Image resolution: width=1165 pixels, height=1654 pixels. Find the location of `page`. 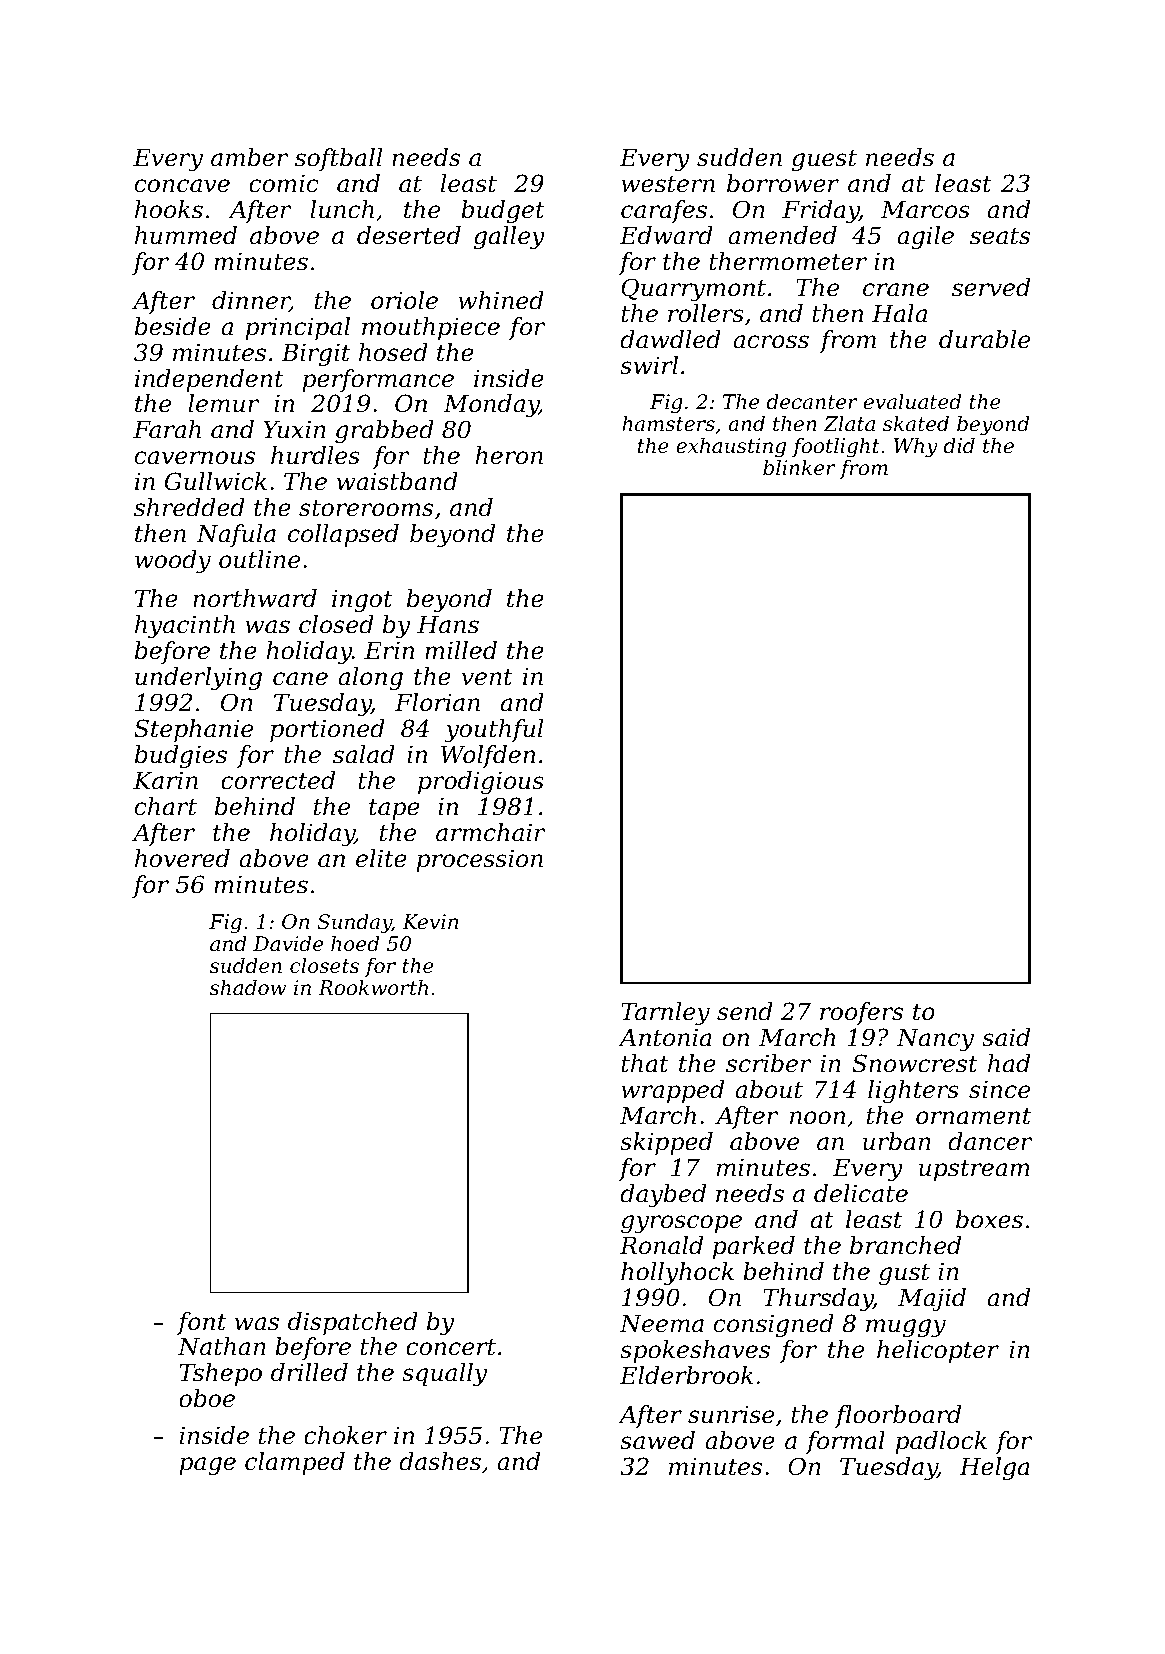

page is located at coordinates (207, 1466).
